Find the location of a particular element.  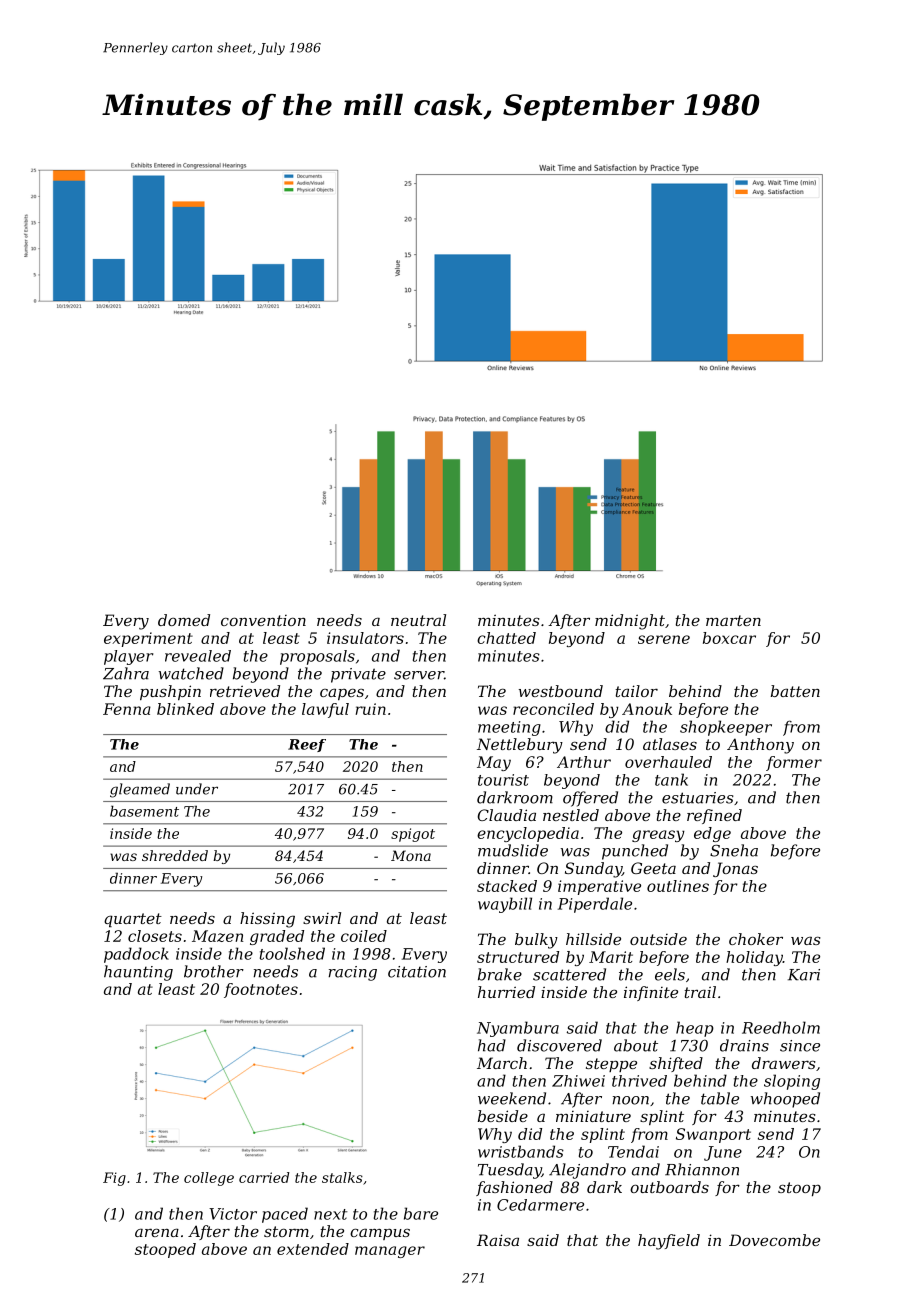

ruin is located at coordinates (370, 709).
